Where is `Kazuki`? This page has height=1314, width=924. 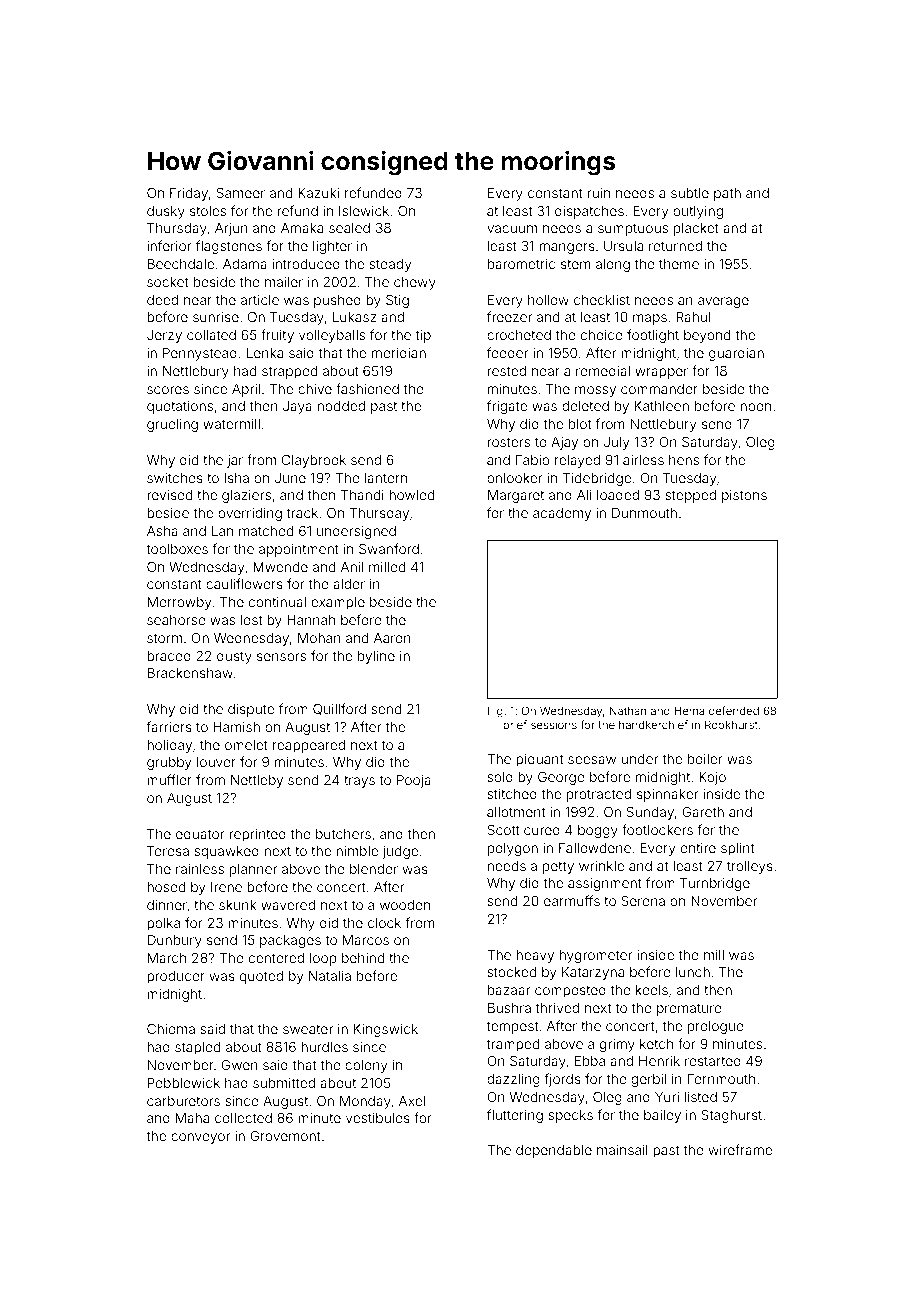
Kazuki is located at coordinates (318, 193).
